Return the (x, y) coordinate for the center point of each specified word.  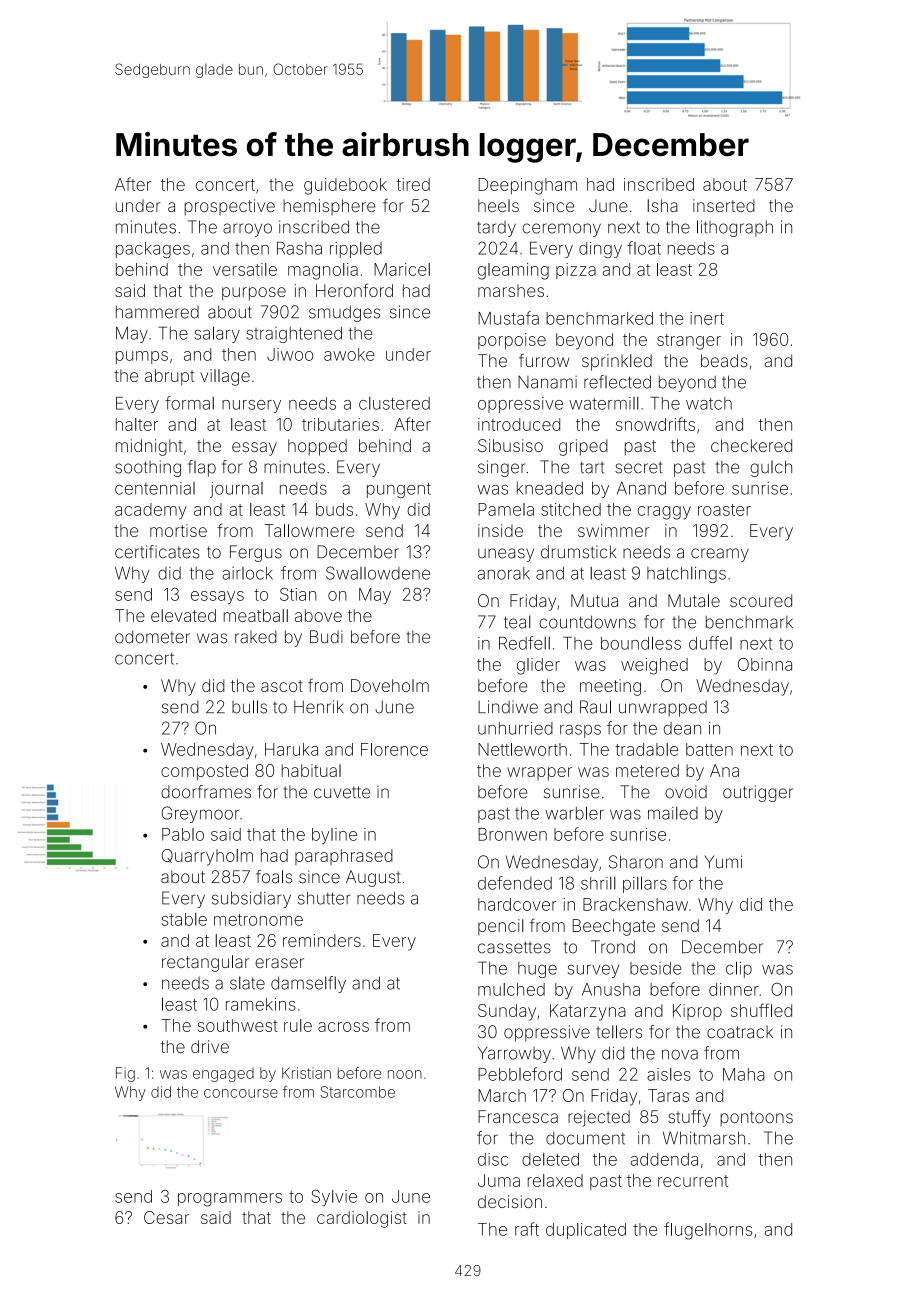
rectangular (205, 963)
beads (724, 360)
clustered (394, 403)
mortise (178, 530)
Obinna (765, 664)
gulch (771, 468)
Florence (394, 749)
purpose (254, 294)
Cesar (166, 1217)
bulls (249, 707)
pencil (501, 927)
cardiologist (362, 1219)
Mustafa (508, 318)
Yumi (723, 862)
